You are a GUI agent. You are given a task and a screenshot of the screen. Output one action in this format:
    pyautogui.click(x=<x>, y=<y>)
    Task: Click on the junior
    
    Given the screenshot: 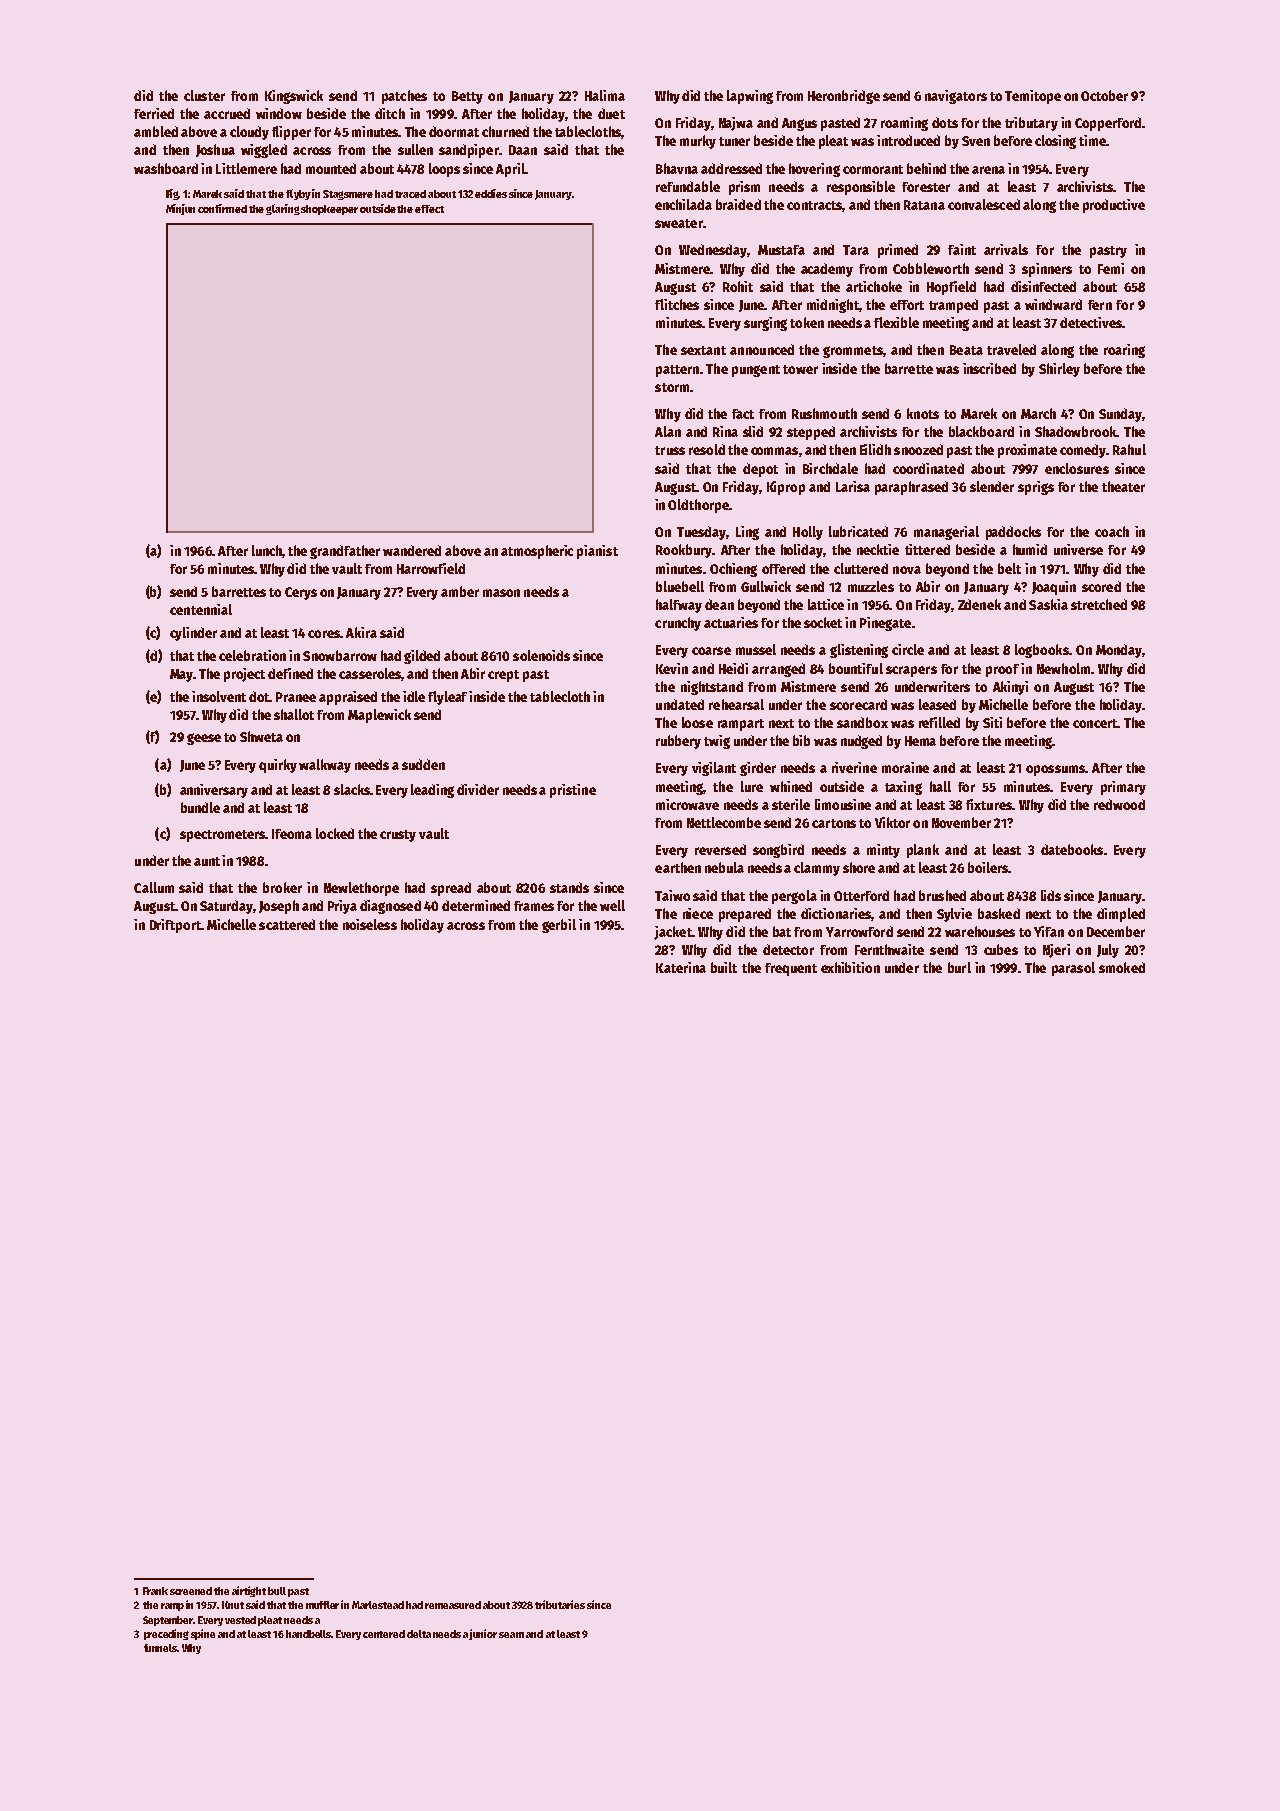 What is the action you would take?
    pyautogui.click(x=483, y=1634)
